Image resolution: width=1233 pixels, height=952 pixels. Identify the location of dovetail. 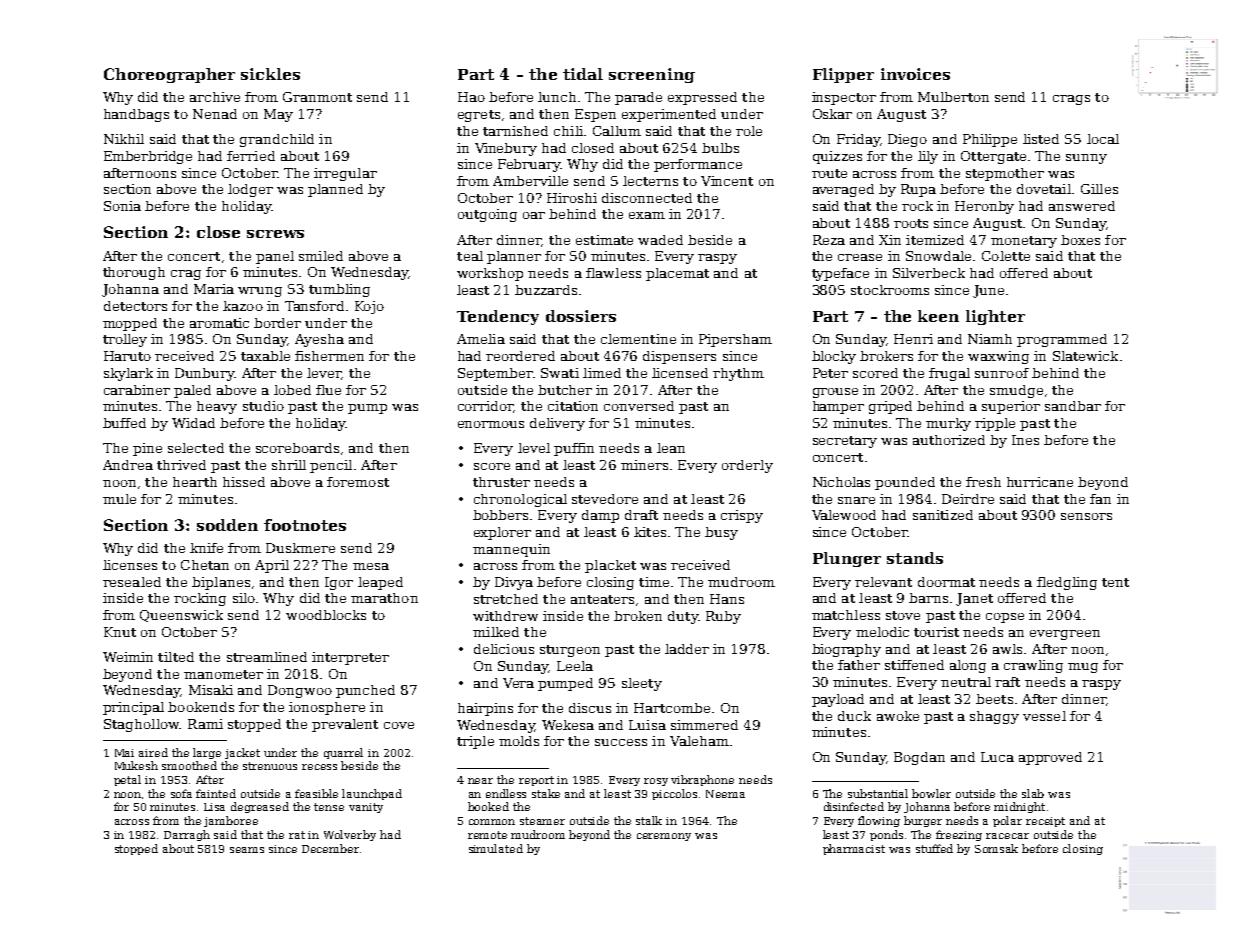
(1044, 189).
